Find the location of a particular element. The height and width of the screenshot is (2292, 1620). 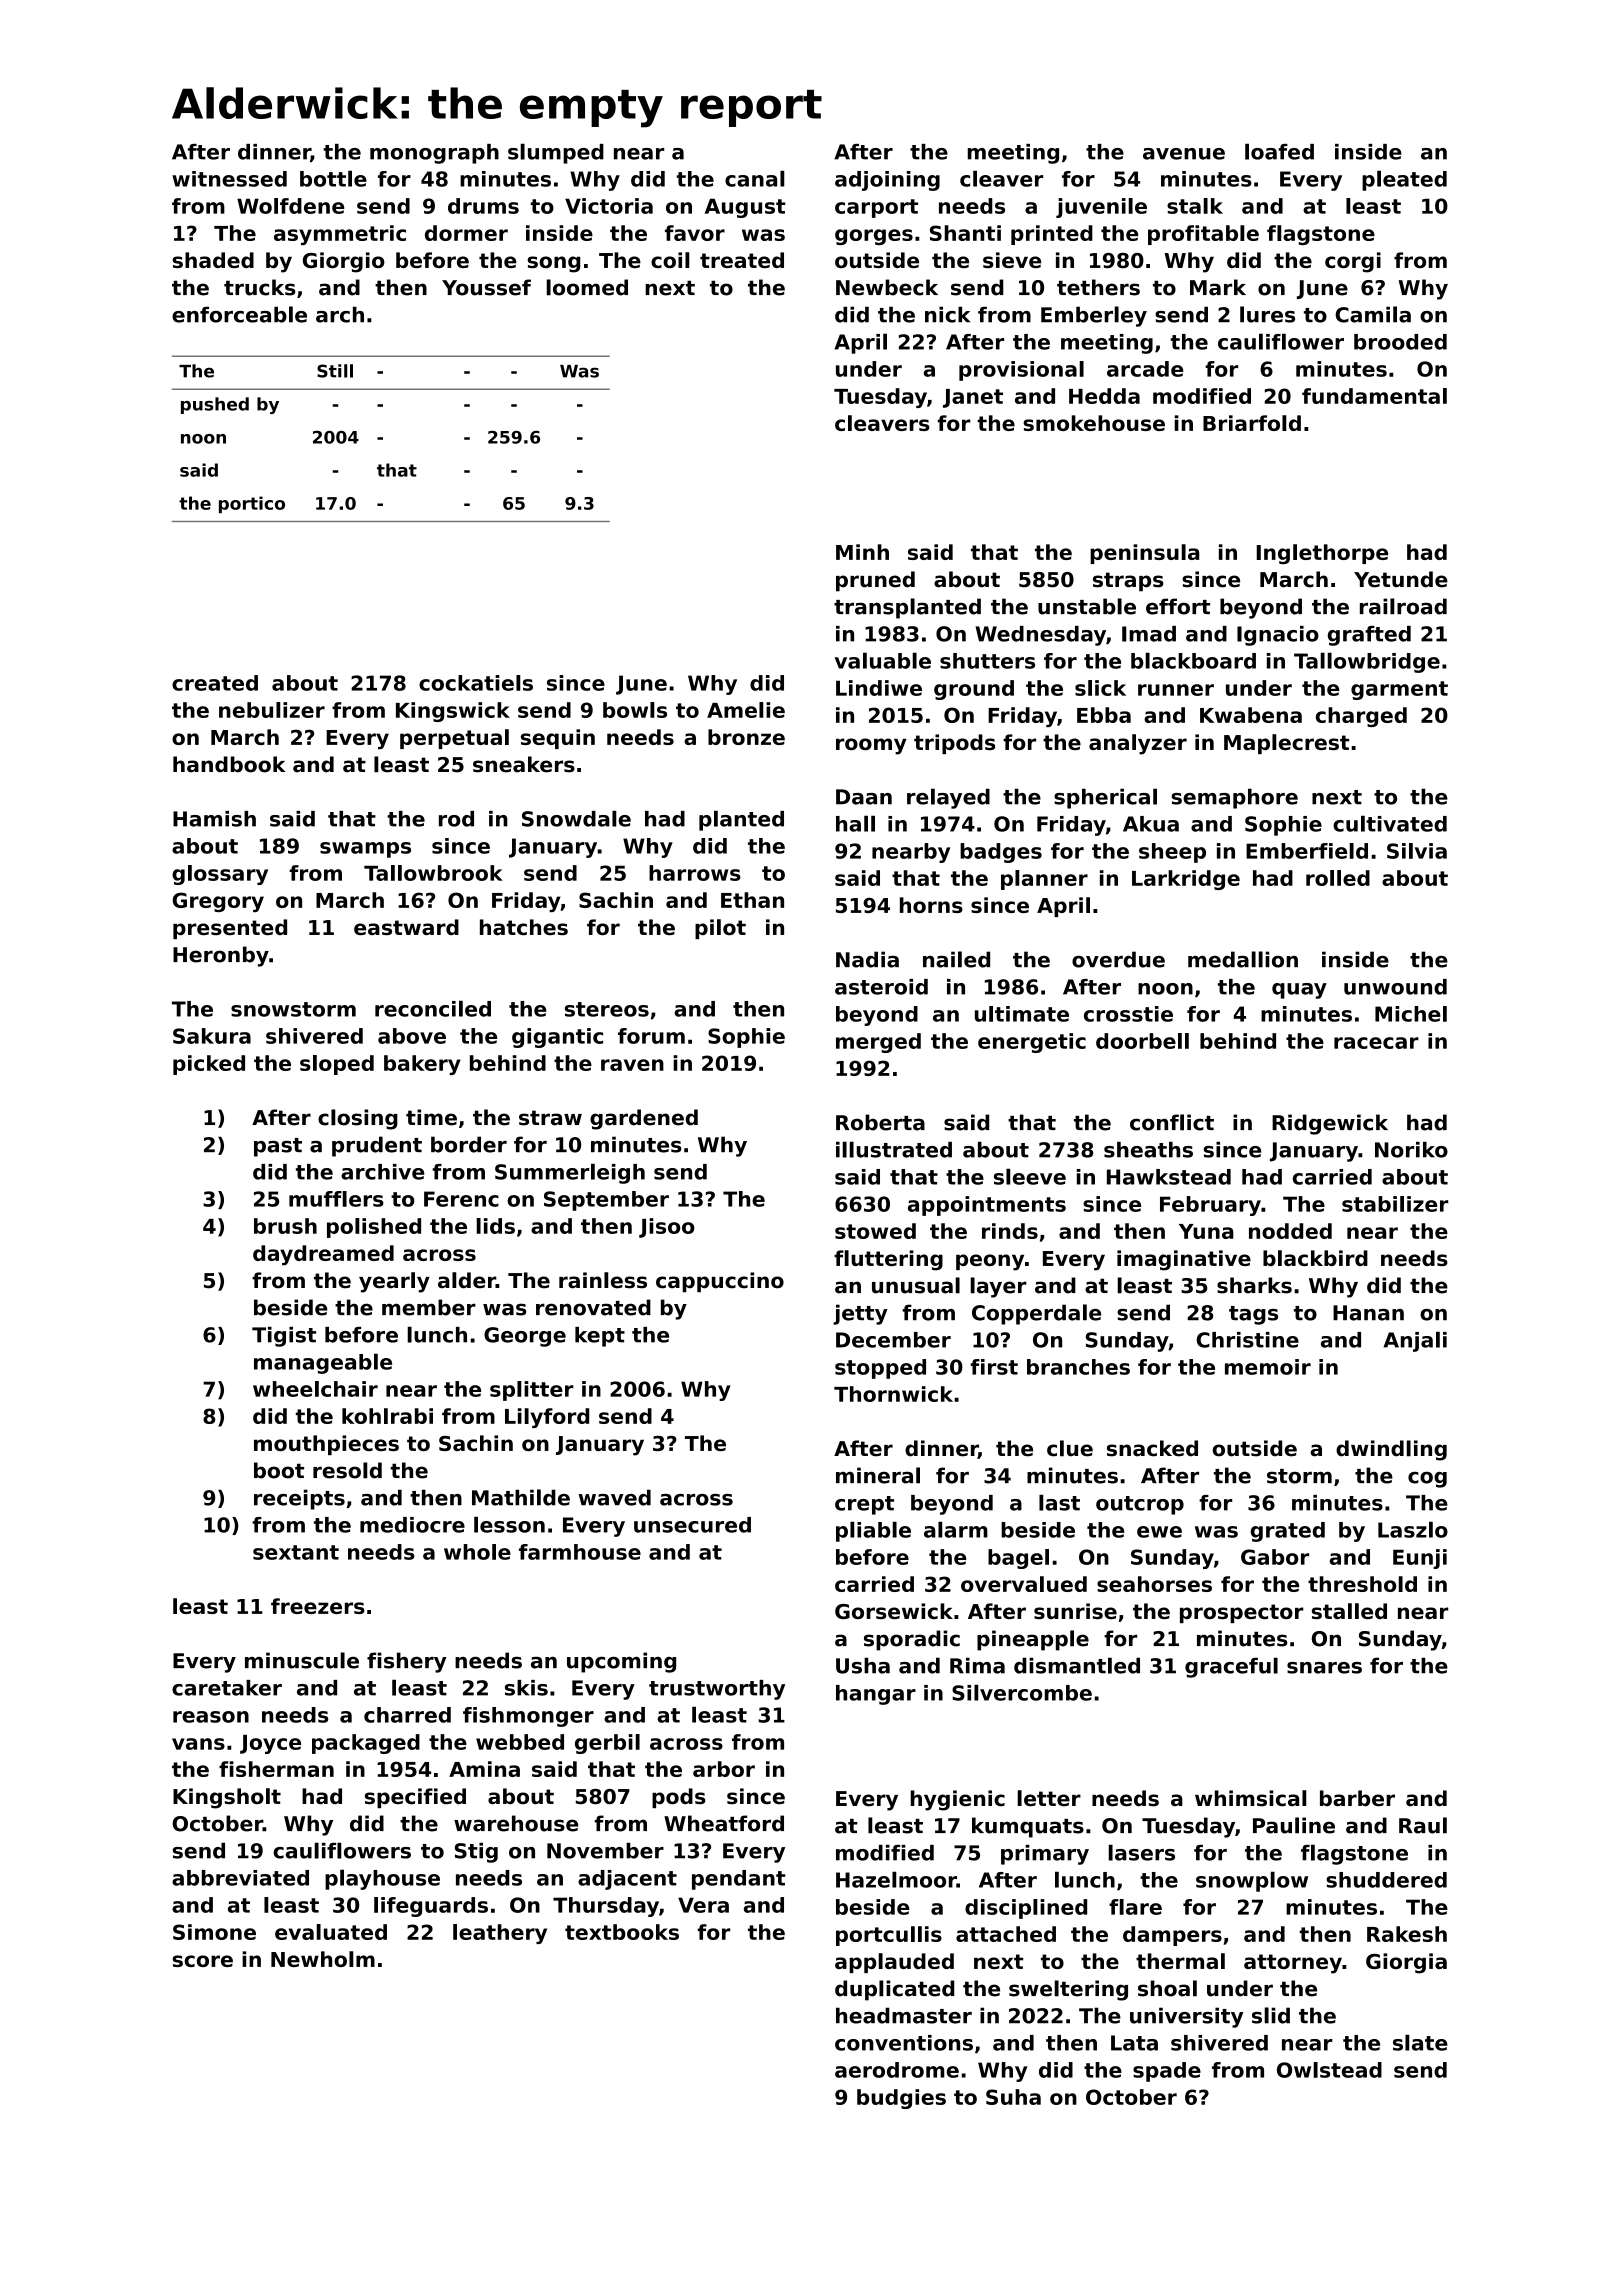

shaded is located at coordinates (213, 260).
